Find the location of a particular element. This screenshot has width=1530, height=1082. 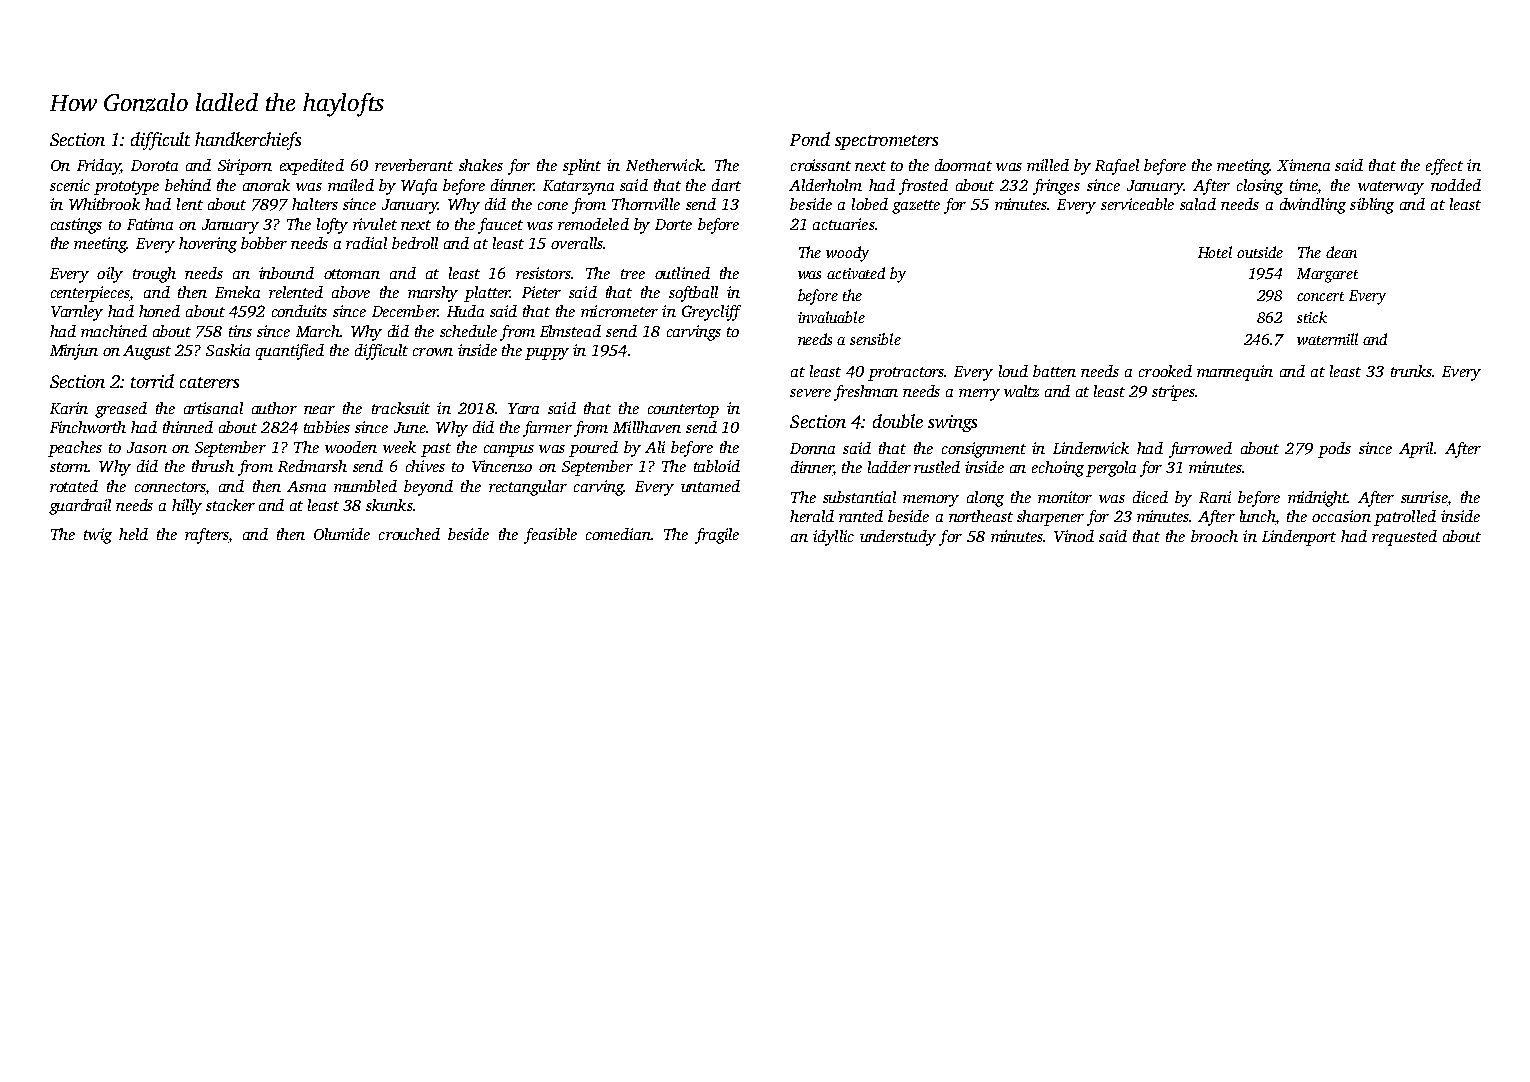

hovering is located at coordinates (208, 245).
